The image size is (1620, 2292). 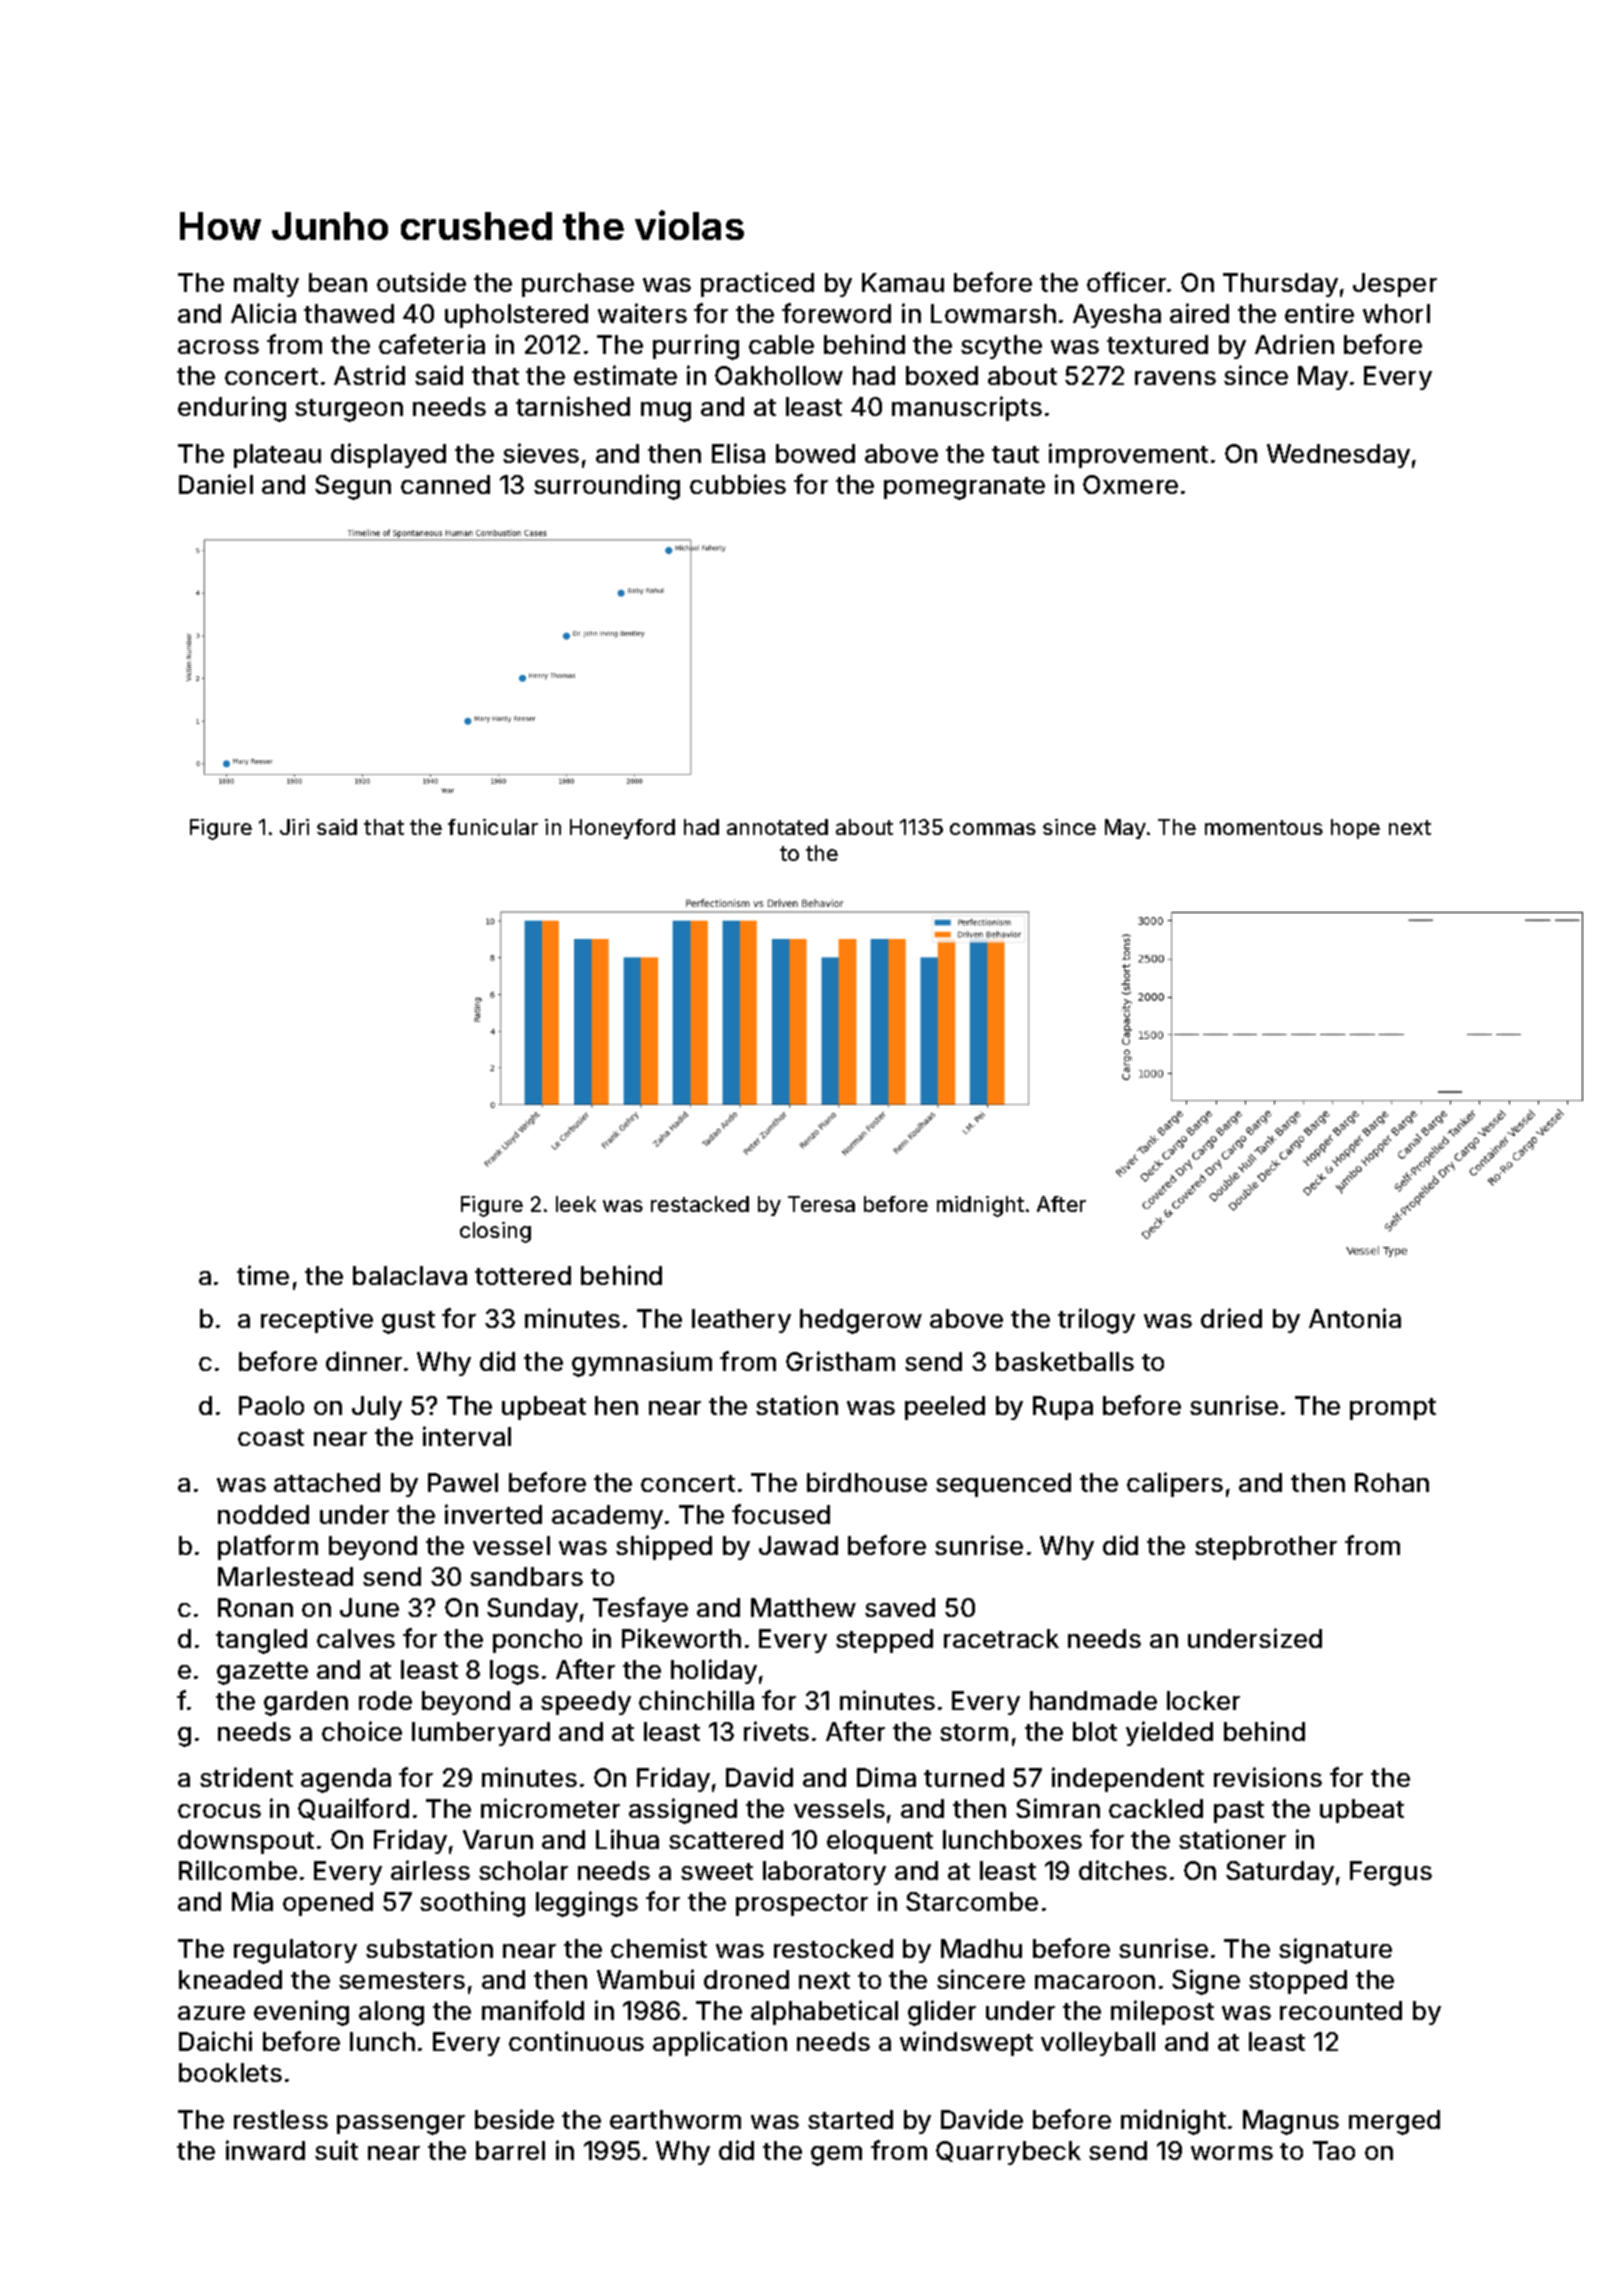 What do you see at coordinates (1096, 1321) in the page?
I see `trilogy` at bounding box center [1096, 1321].
